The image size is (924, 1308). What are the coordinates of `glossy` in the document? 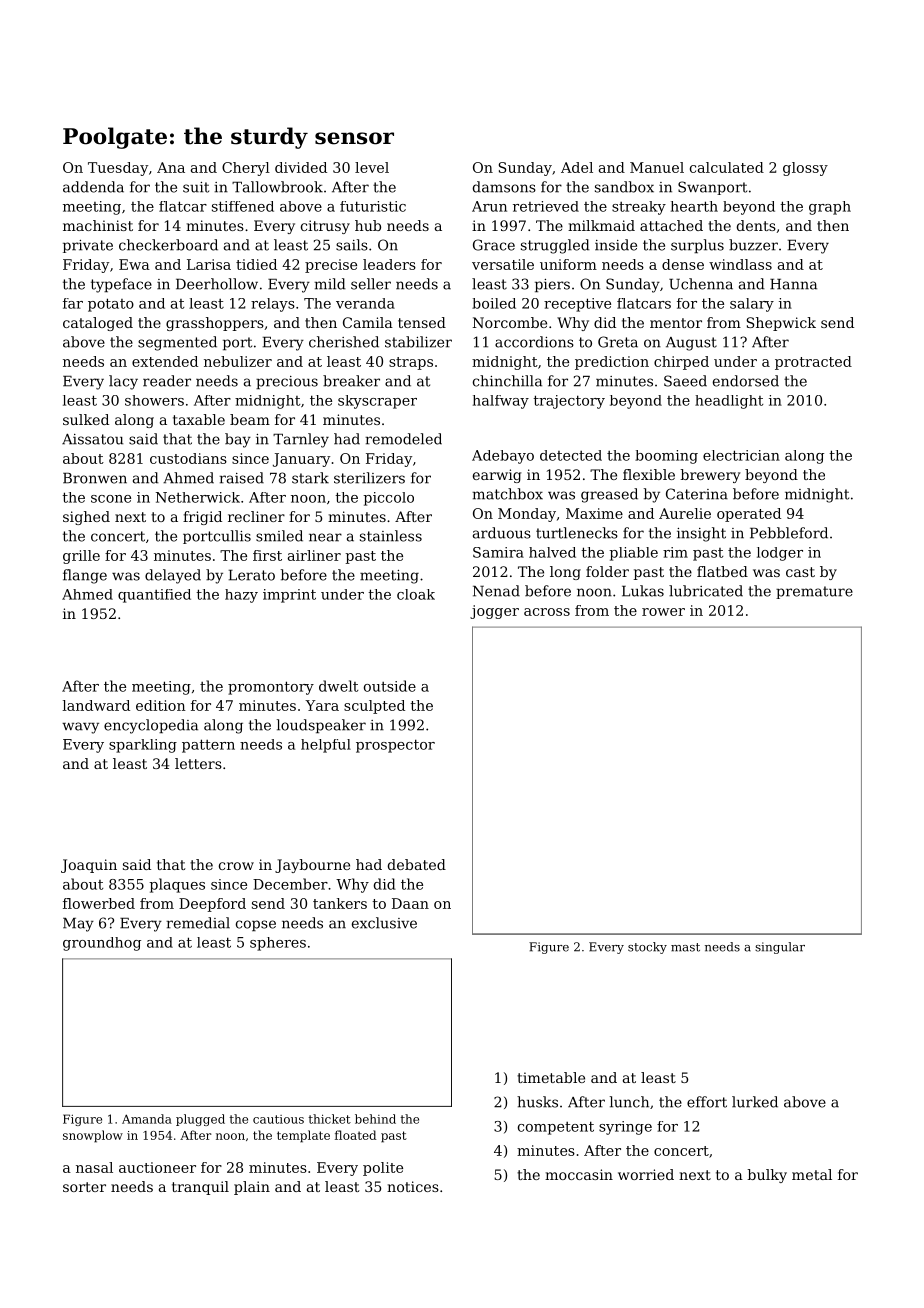 It's located at (805, 169).
